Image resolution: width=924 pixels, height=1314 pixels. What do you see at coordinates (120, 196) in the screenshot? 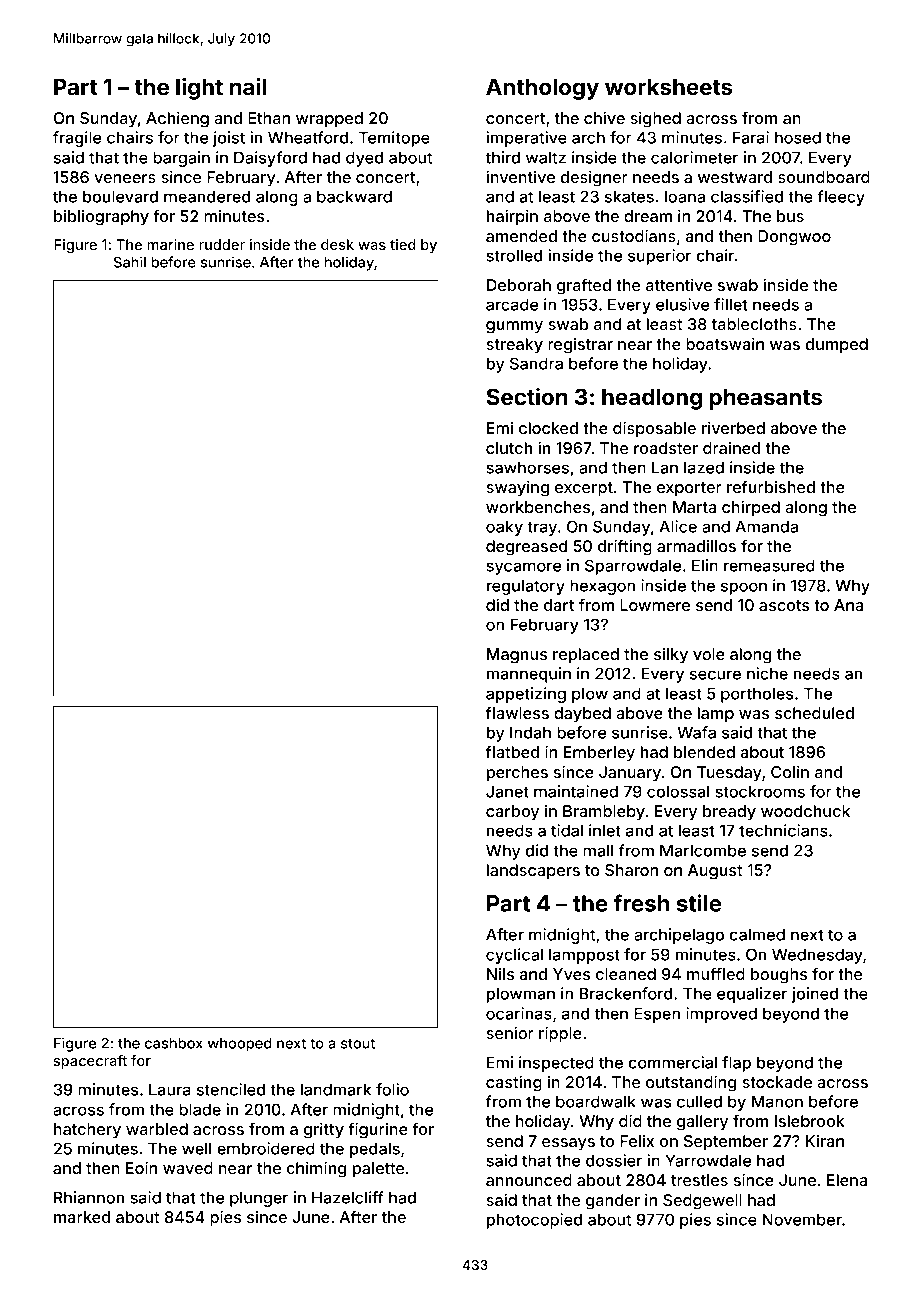
I see `boulevard` at bounding box center [120, 196].
